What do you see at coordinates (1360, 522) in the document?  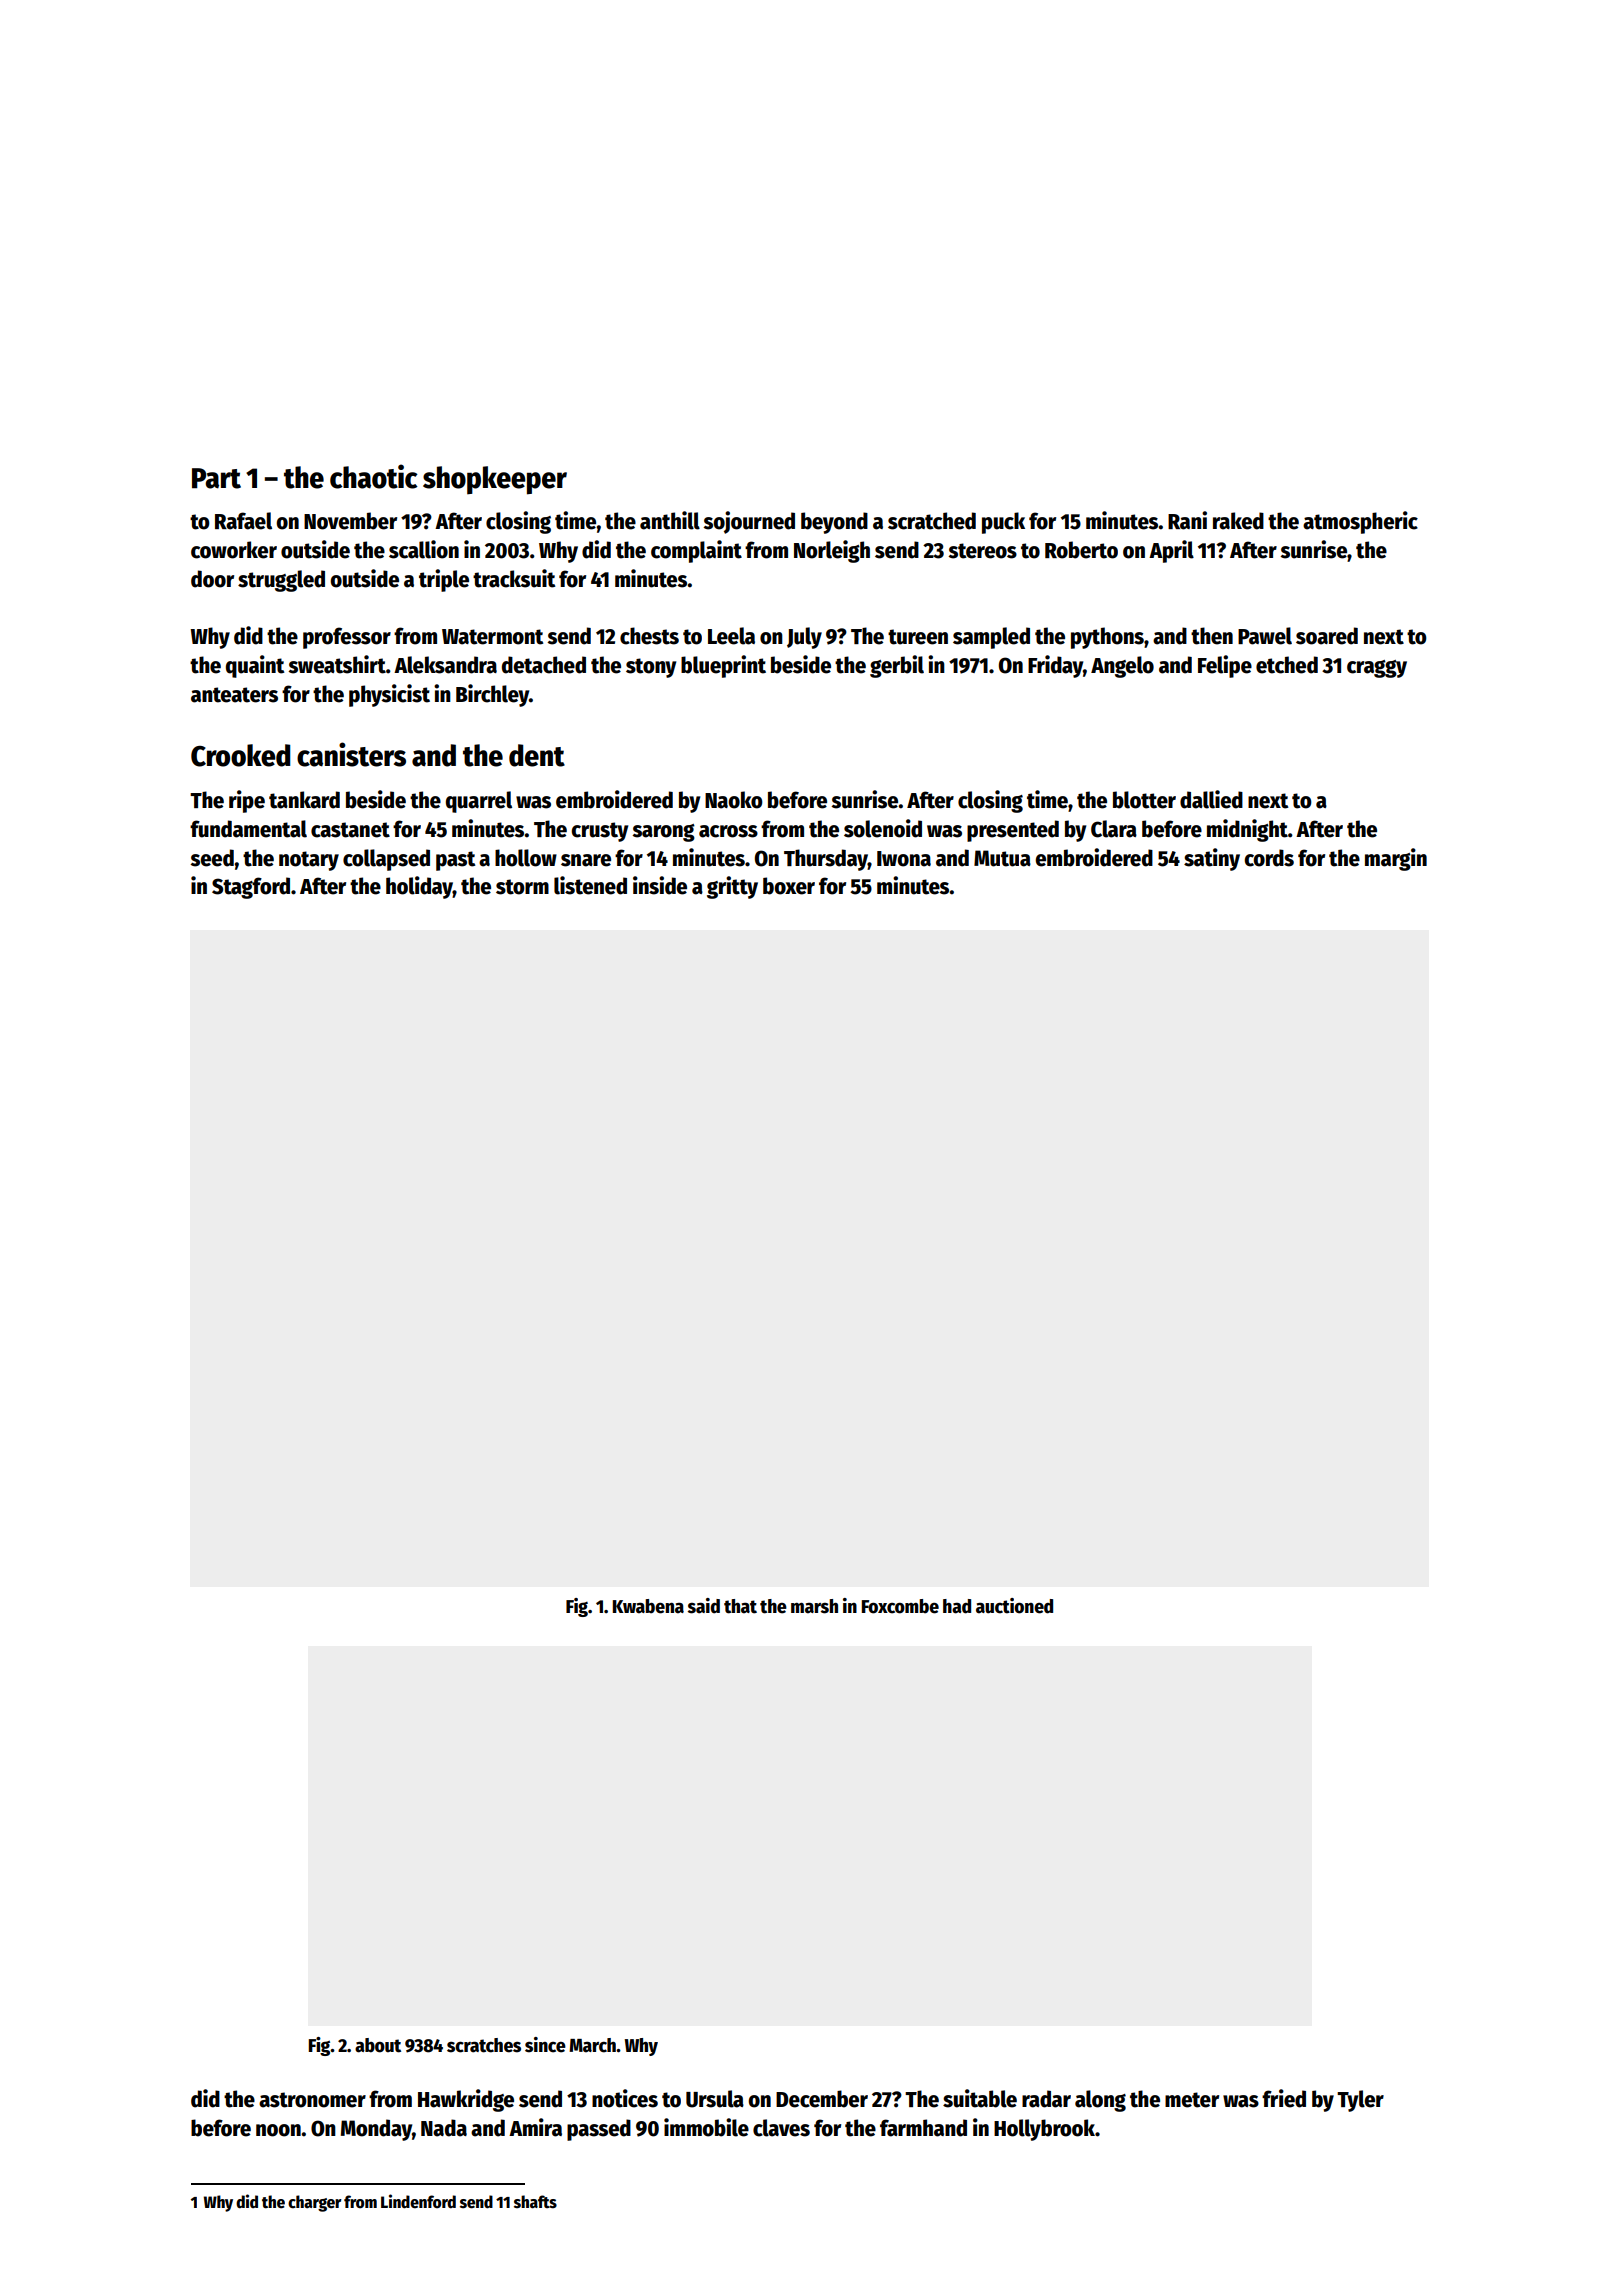 I see `atmospheric` at bounding box center [1360, 522].
